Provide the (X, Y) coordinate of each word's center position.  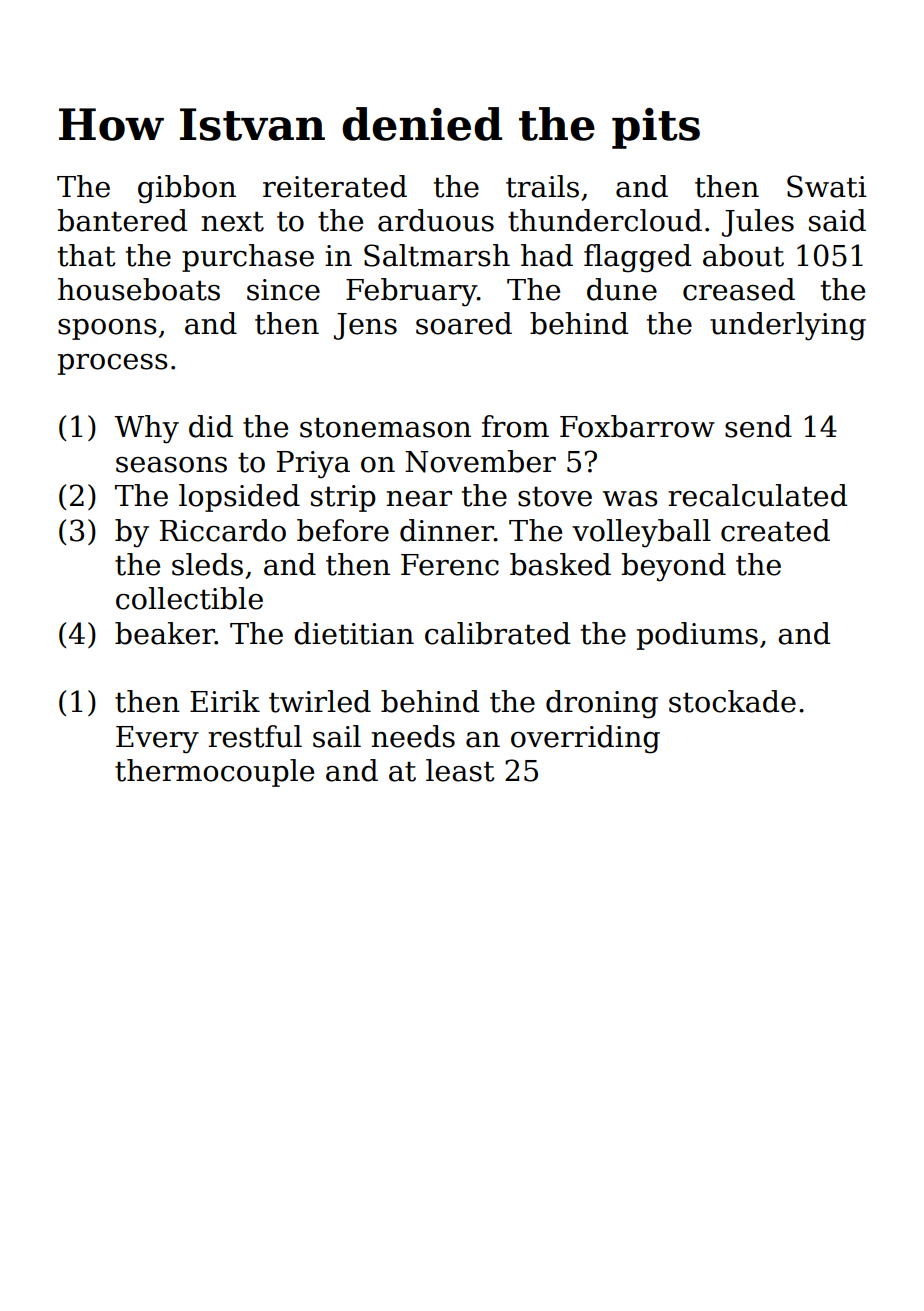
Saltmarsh (437, 255)
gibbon (187, 189)
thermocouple (214, 773)
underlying (788, 326)
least (460, 770)
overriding (585, 739)
